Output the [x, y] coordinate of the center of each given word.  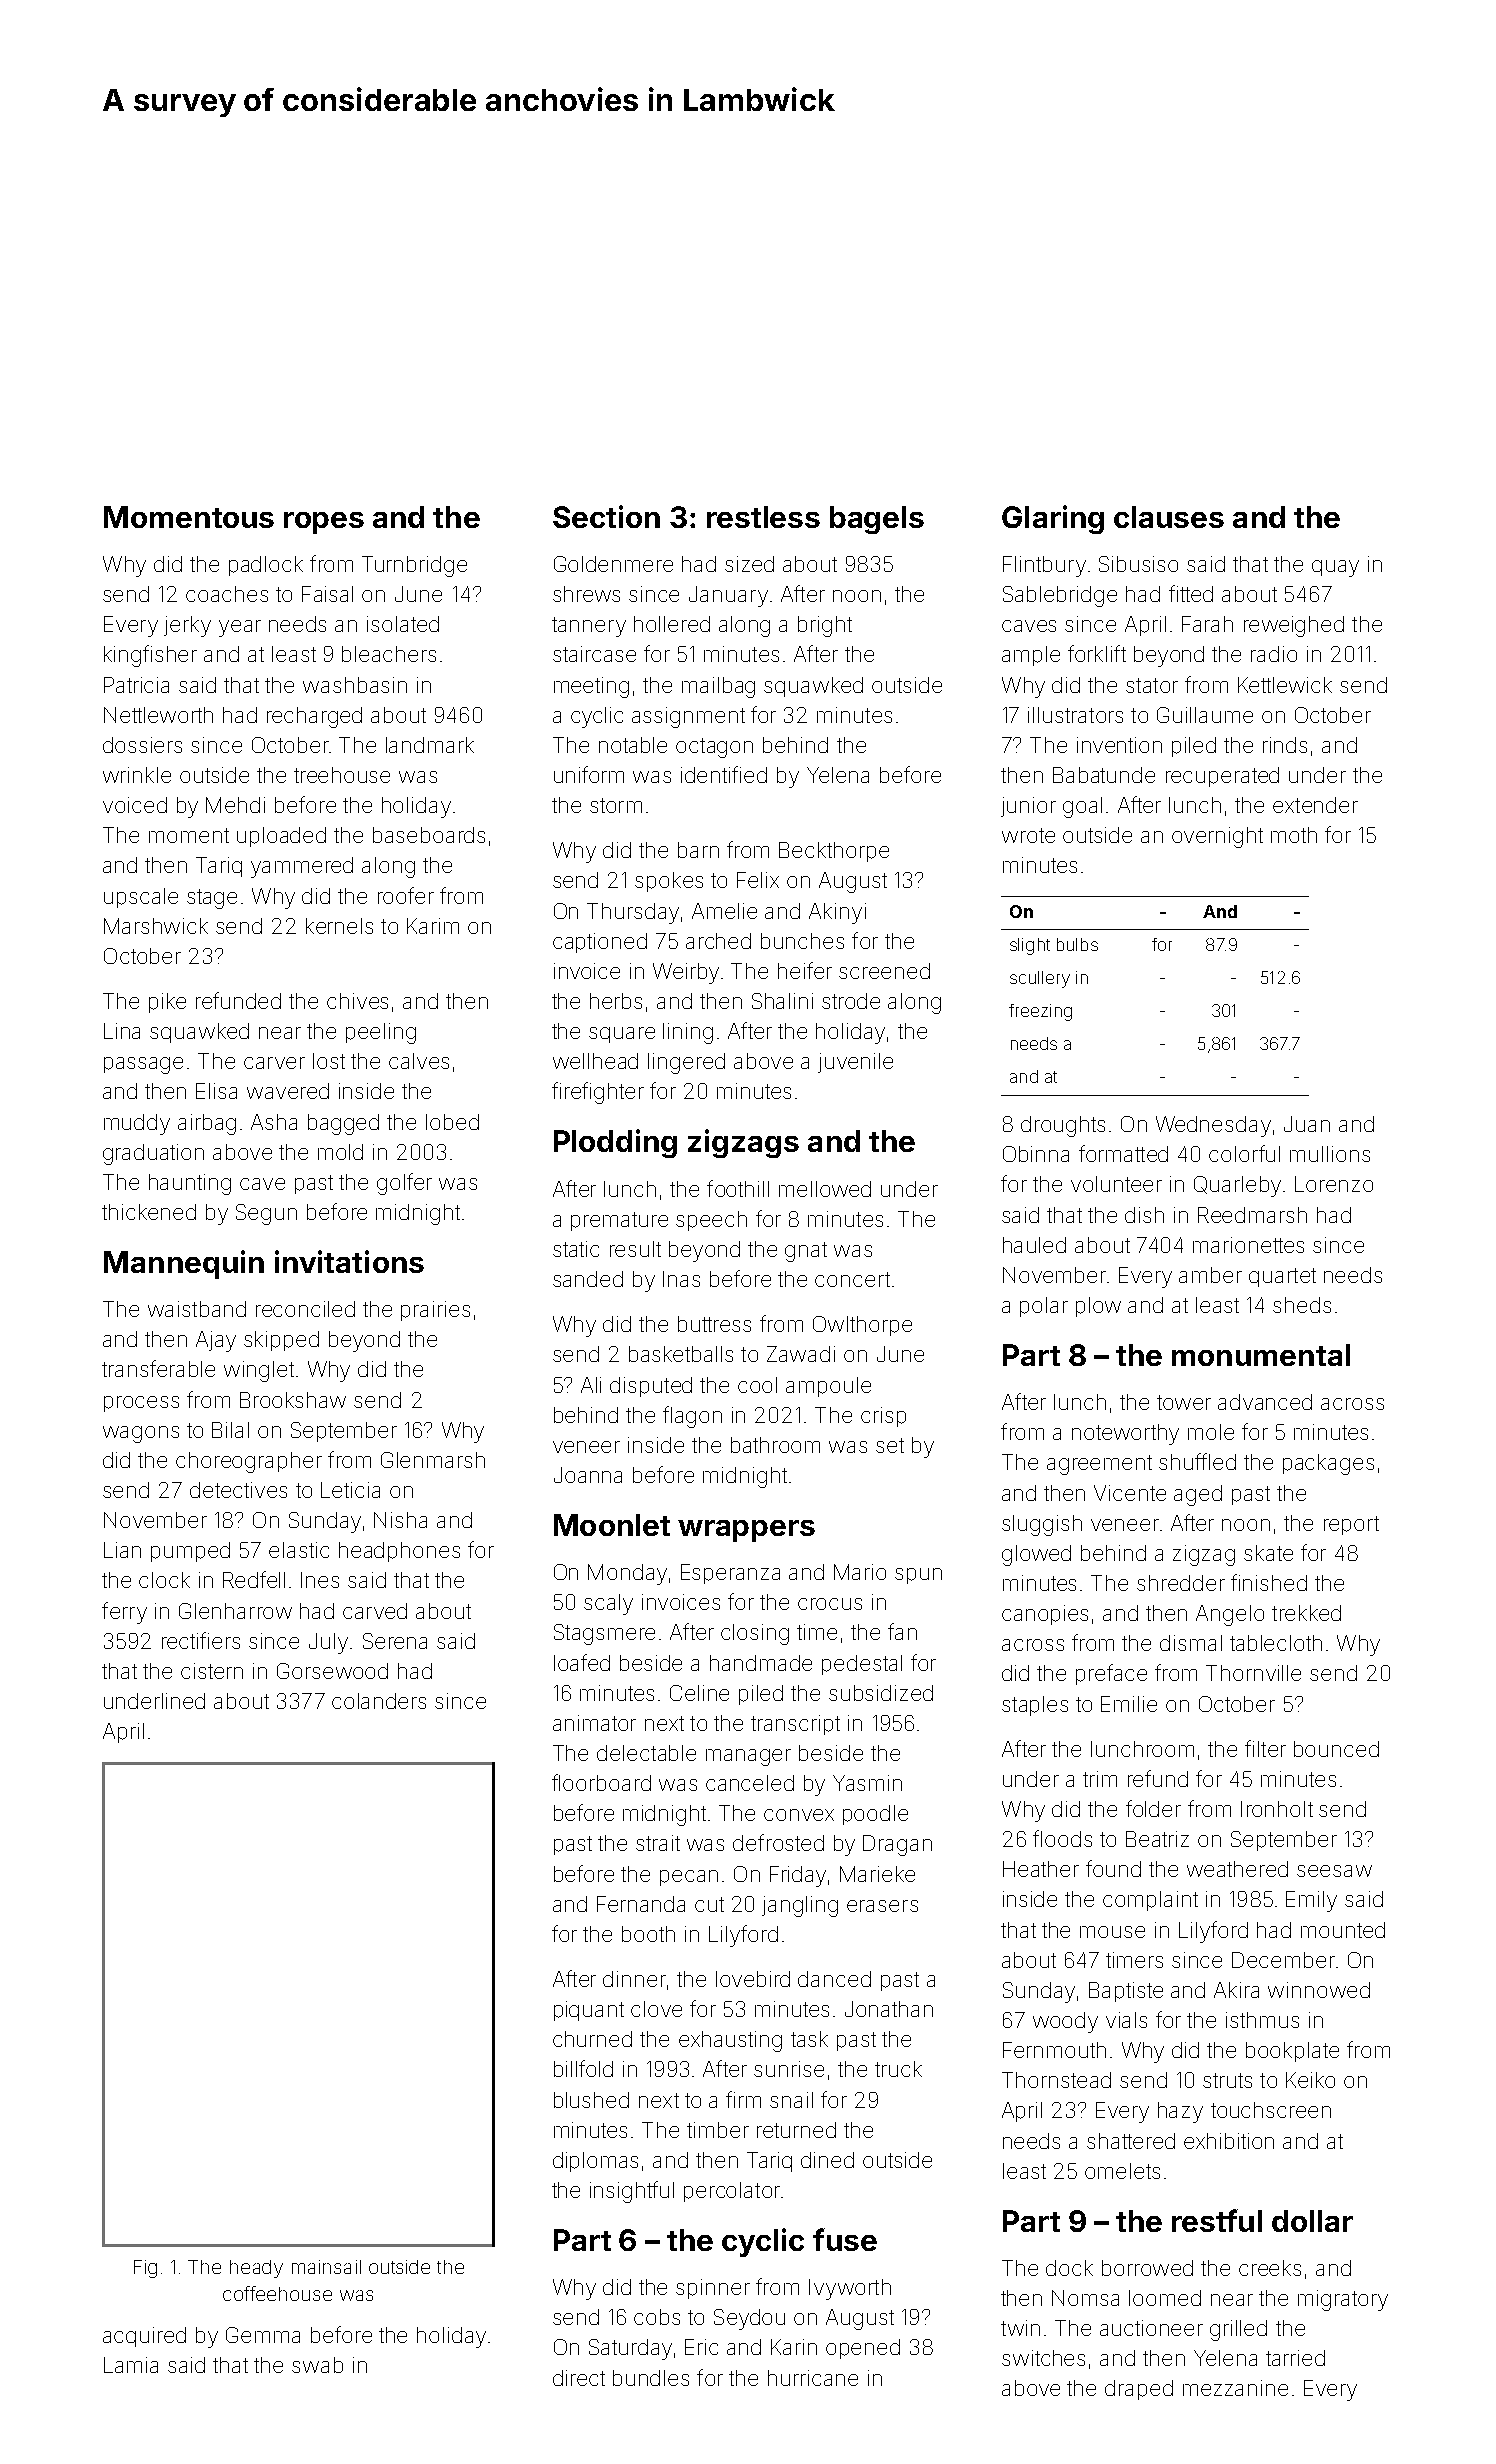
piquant [589, 2011]
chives [357, 1001]
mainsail [326, 2267]
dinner [634, 1979]
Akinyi [837, 913]
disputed [651, 1387]
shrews [586, 594]
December [1283, 1960]
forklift [1097, 653]
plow [1098, 1307]
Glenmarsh [433, 1460]
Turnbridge [414, 566]
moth [1294, 835]
